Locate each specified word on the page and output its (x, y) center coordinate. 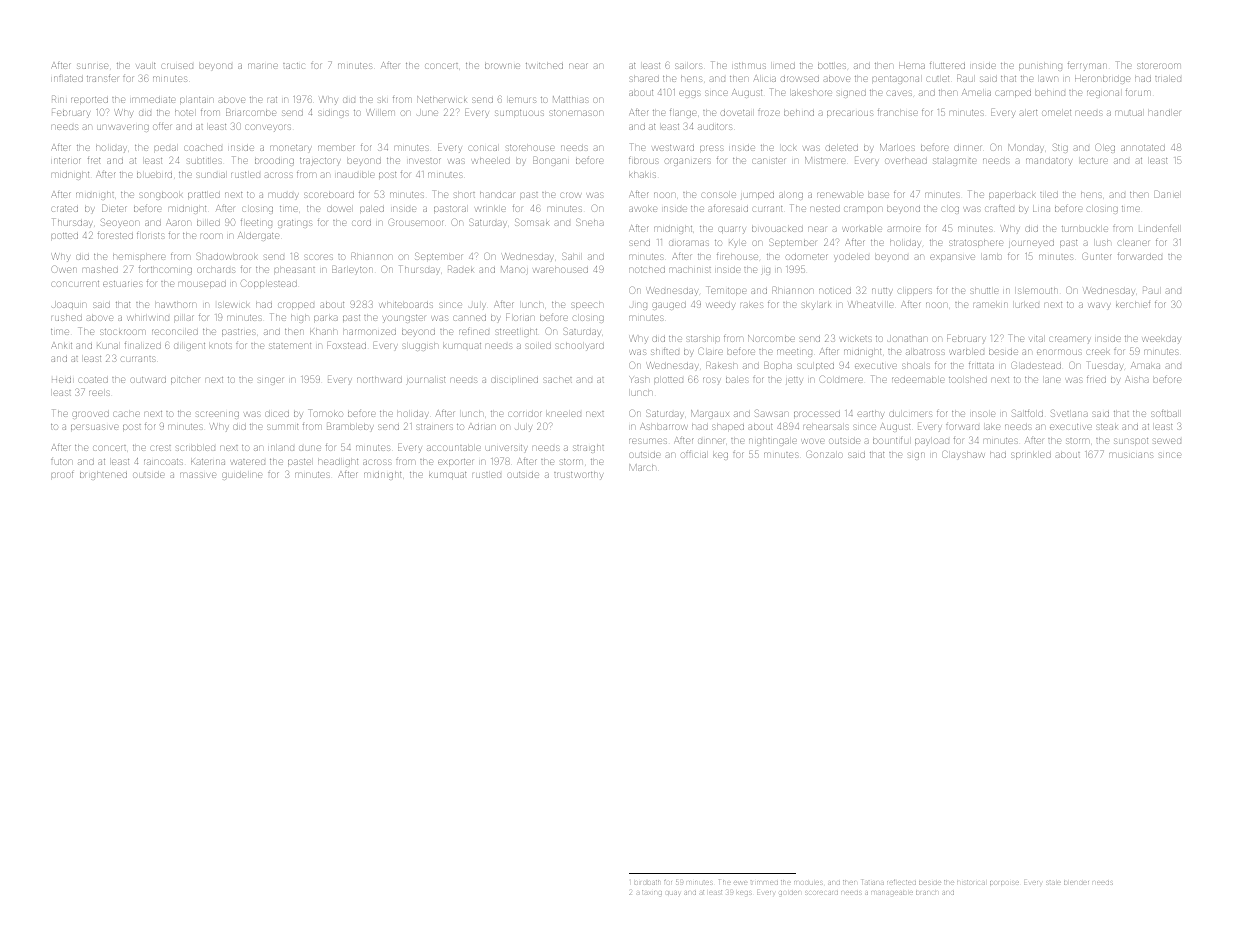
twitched (544, 66)
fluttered (947, 66)
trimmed (764, 882)
